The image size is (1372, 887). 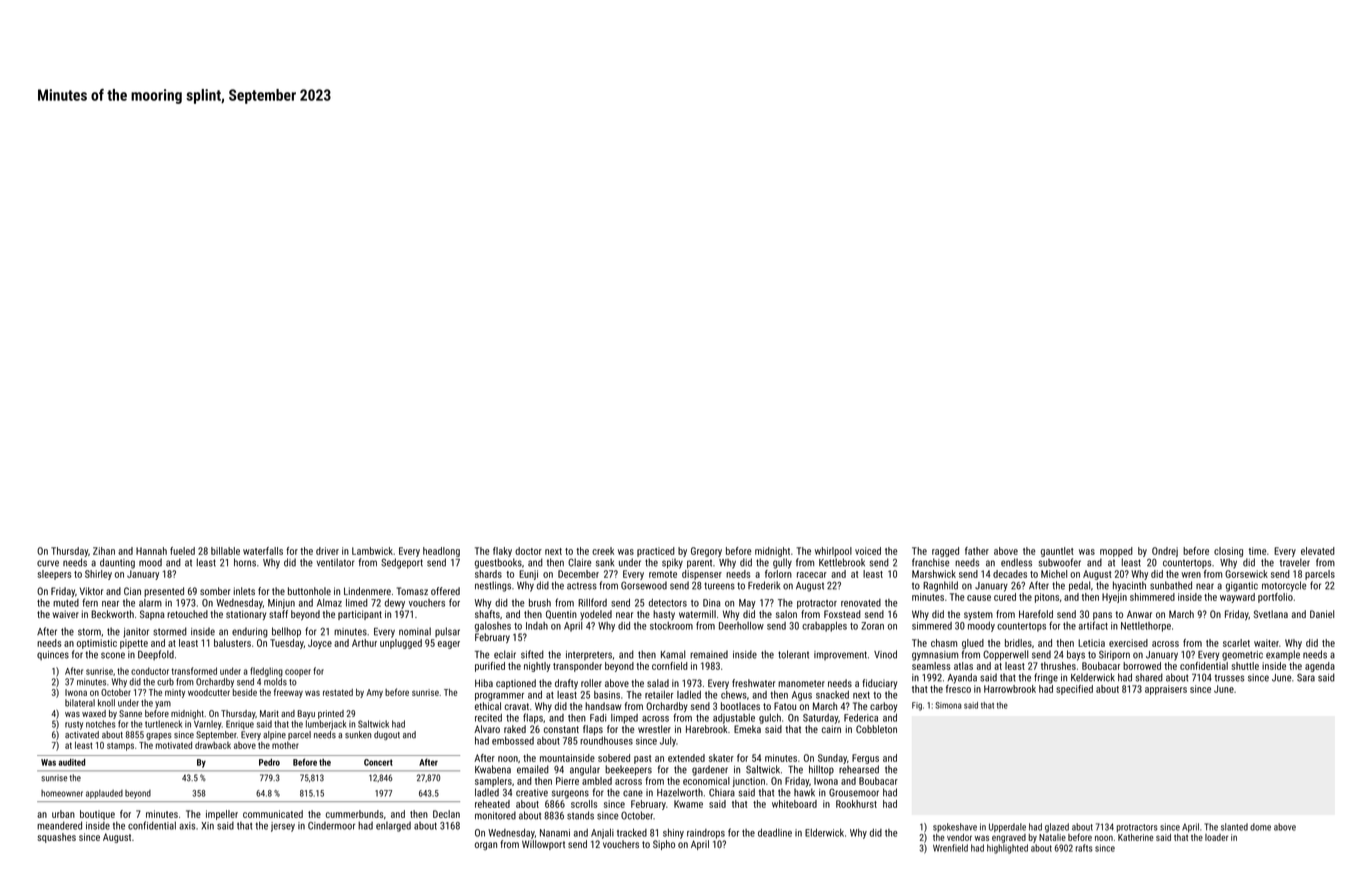 I want to click on Fergus, so click(x=865, y=759).
